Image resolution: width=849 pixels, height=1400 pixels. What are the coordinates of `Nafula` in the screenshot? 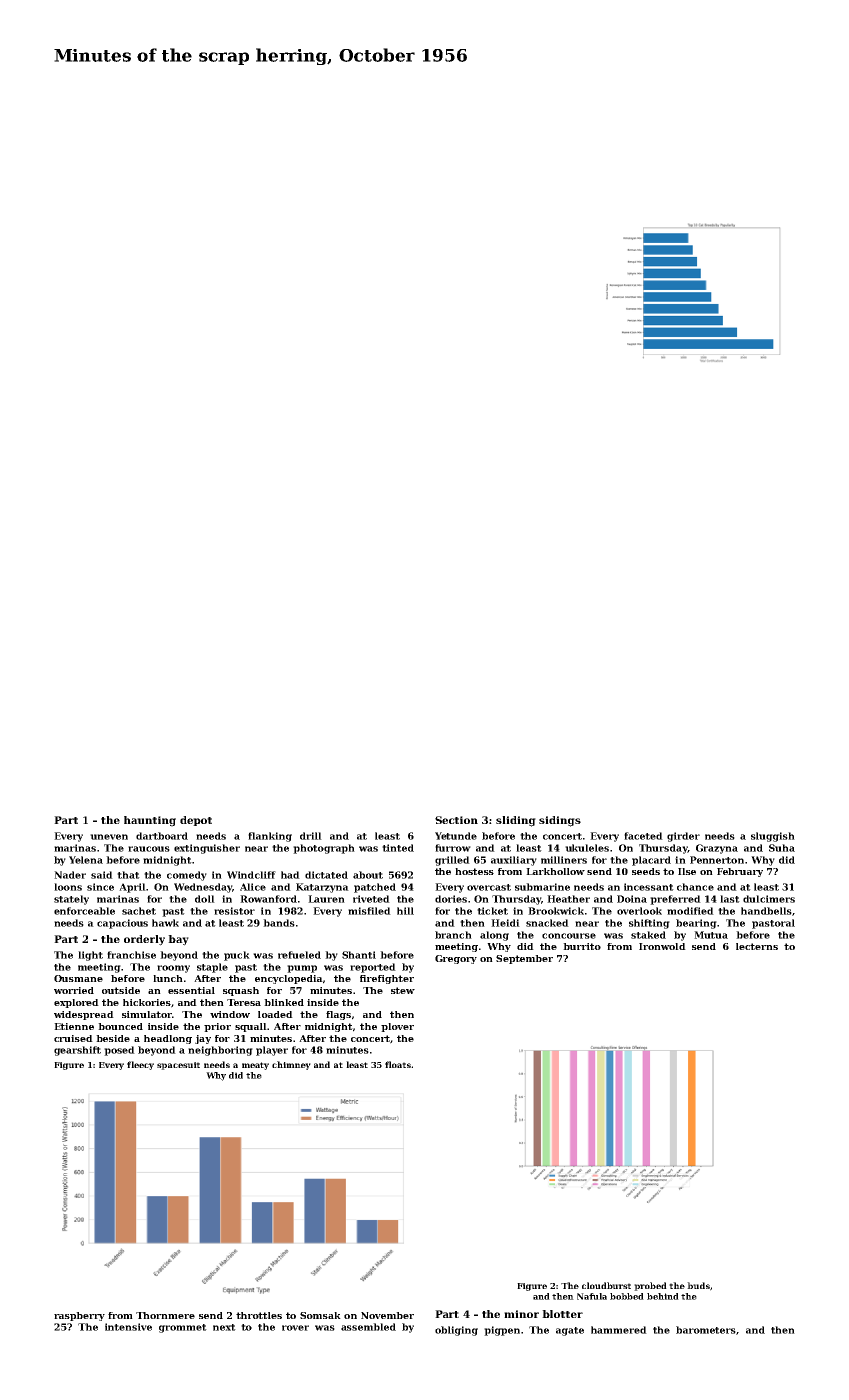 It's located at (592, 1296).
